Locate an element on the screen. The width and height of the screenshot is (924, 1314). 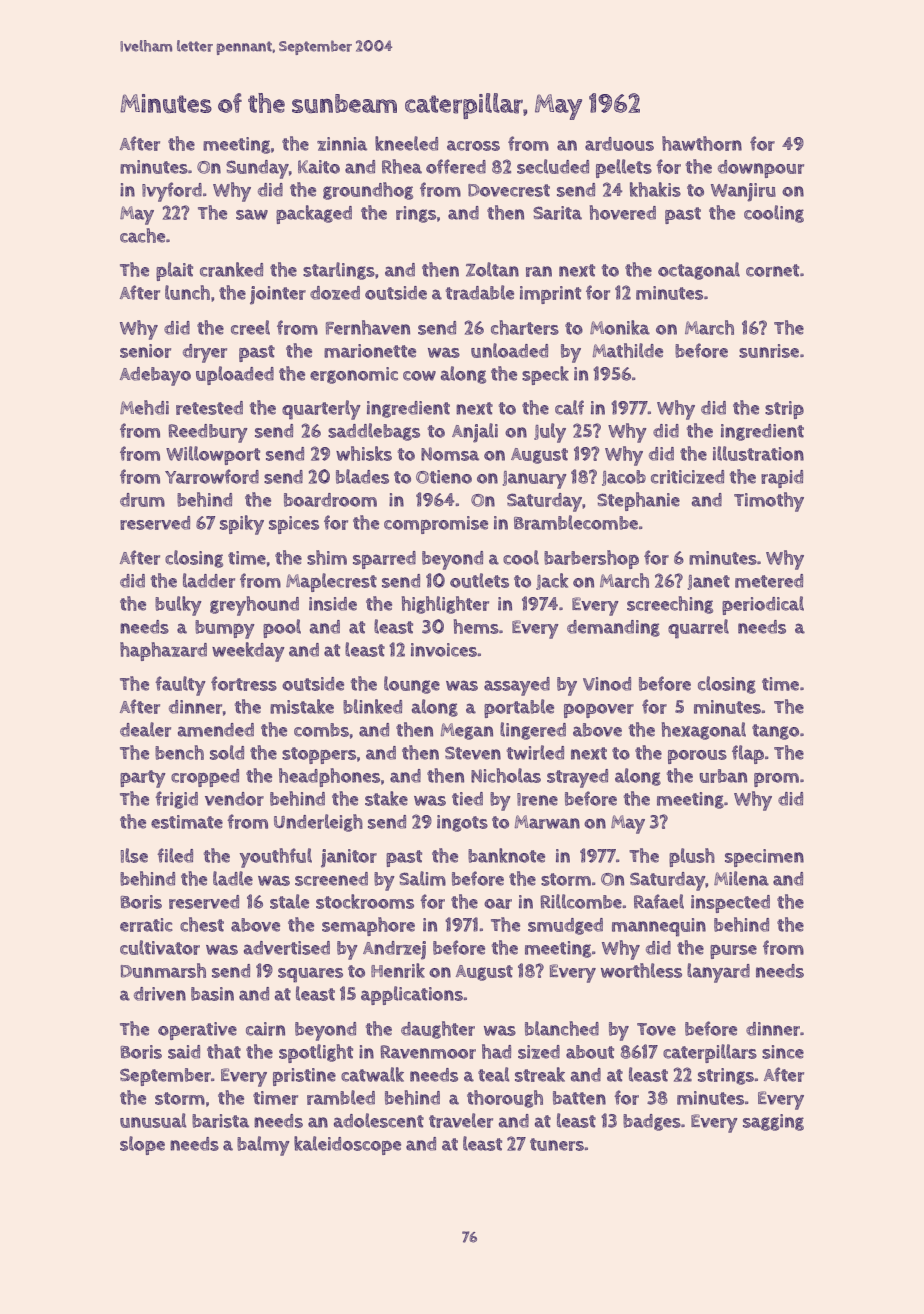
plait is located at coordinates (174, 271).
